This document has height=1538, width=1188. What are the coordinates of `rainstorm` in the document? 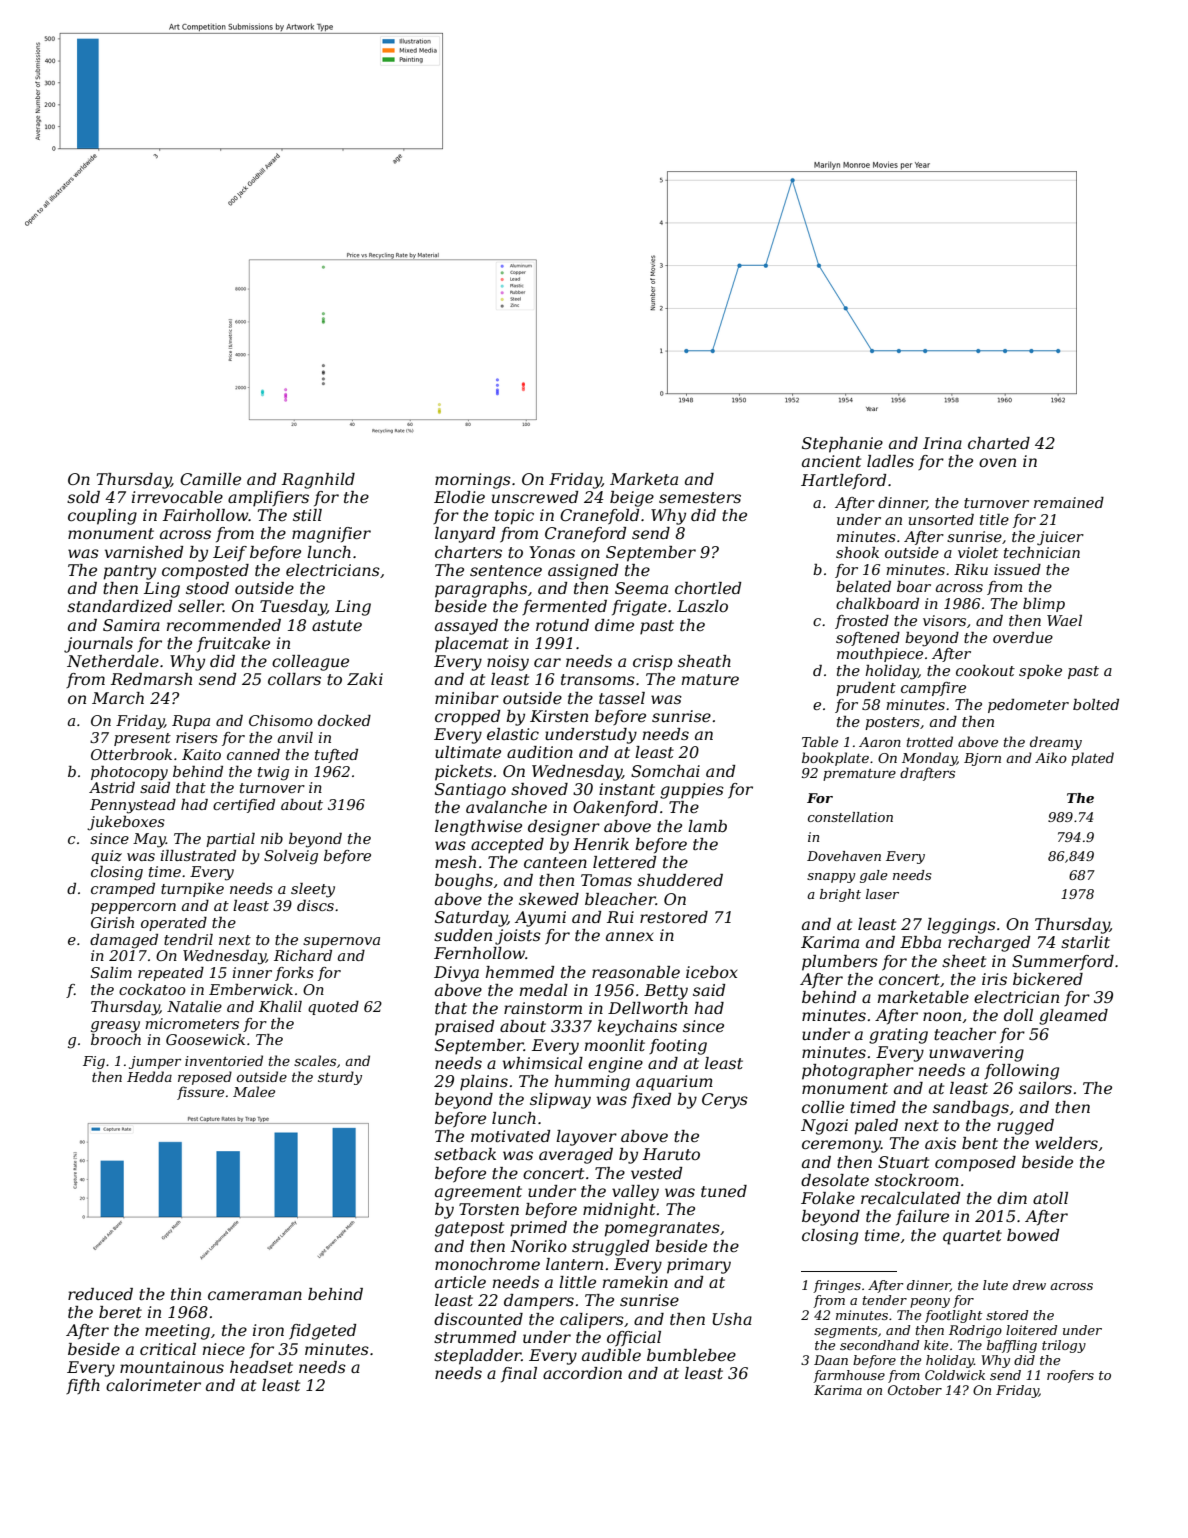 It's located at (543, 1008).
